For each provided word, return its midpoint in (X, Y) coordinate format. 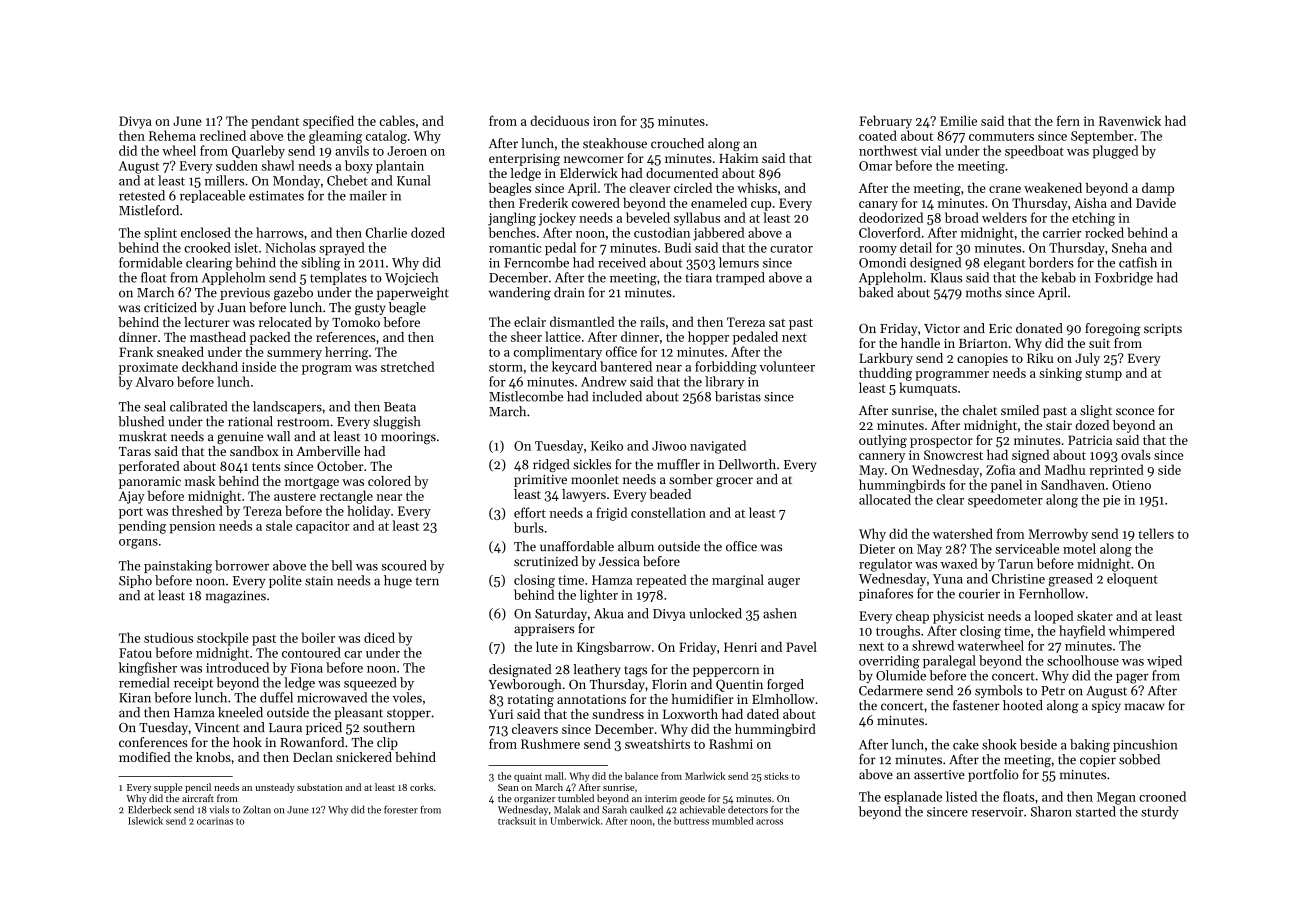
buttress (691, 821)
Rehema (172, 135)
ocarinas (215, 821)
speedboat (1034, 152)
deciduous (559, 120)
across (769, 822)
